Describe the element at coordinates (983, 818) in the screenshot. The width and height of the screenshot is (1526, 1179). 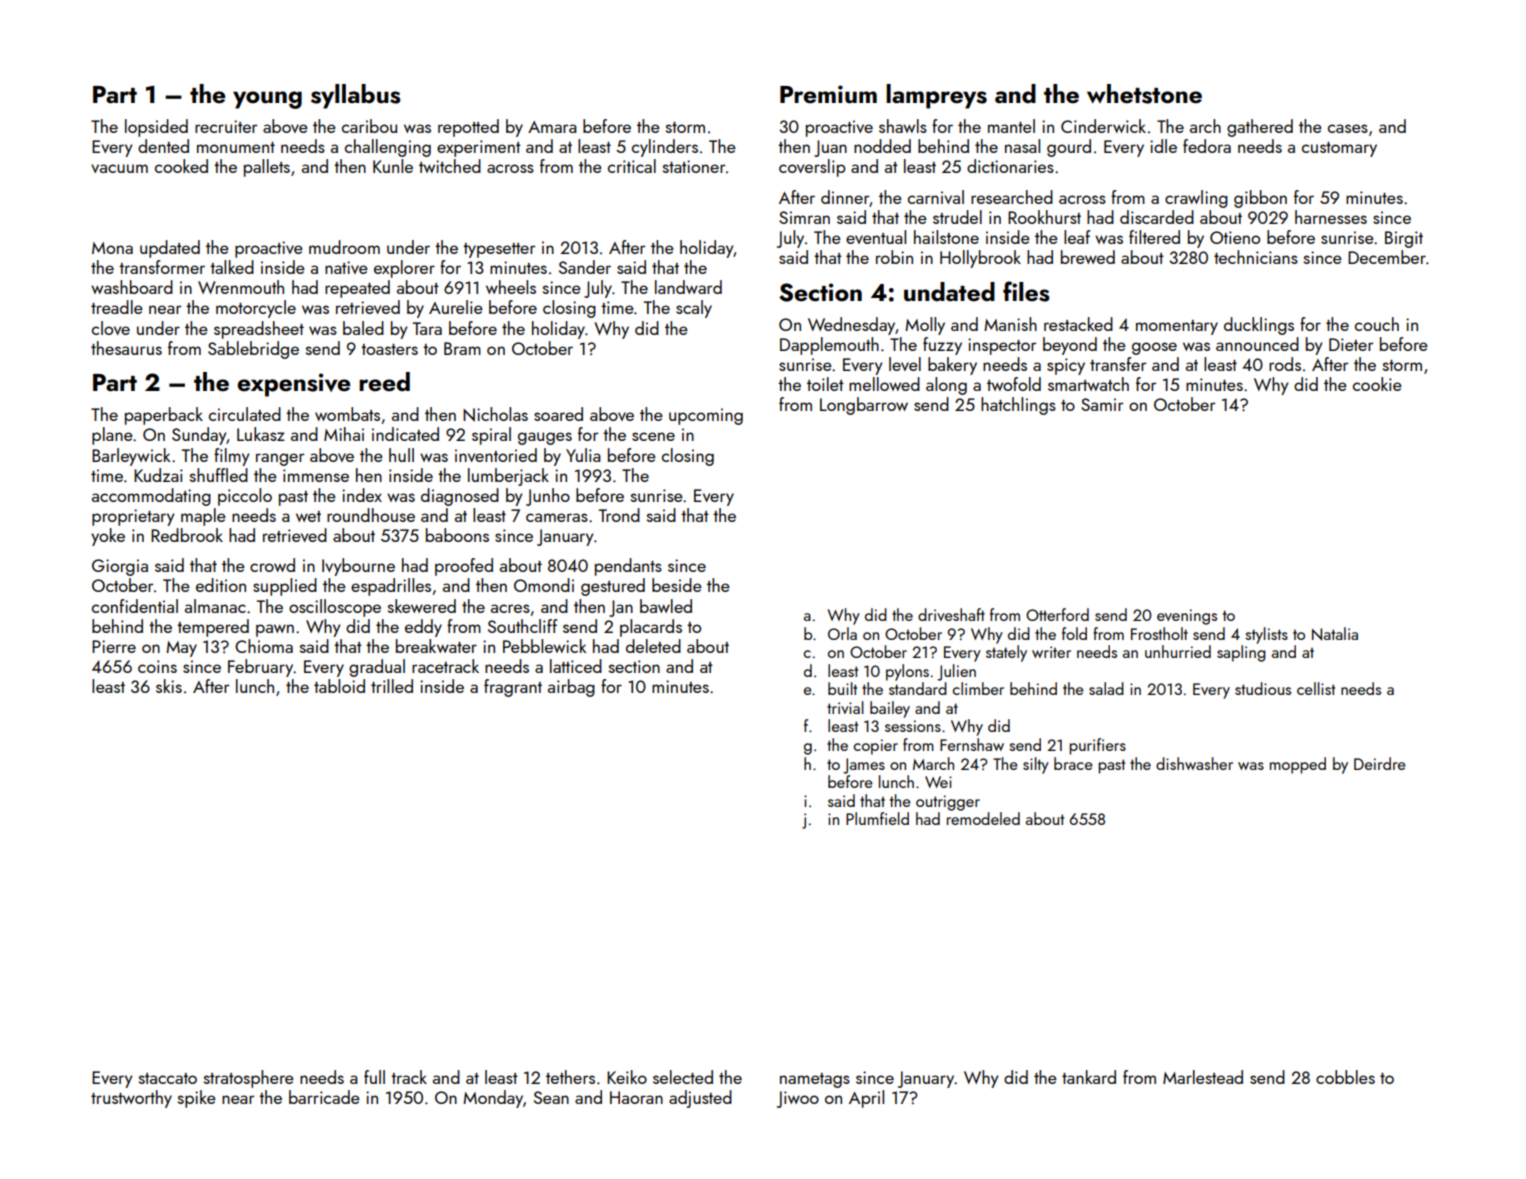
I see `remodeled` at that location.
